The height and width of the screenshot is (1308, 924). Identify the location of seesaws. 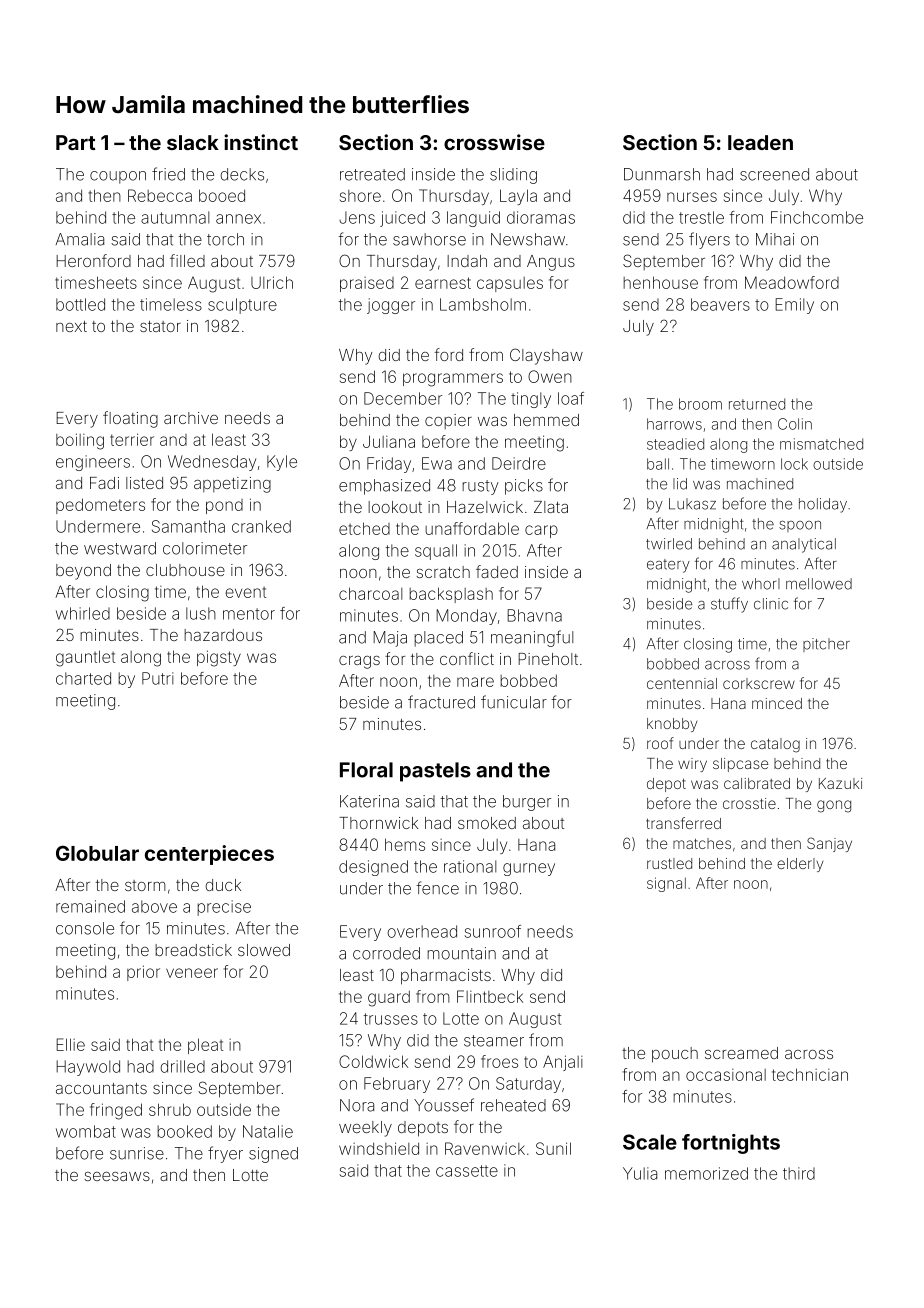
(117, 1176).
